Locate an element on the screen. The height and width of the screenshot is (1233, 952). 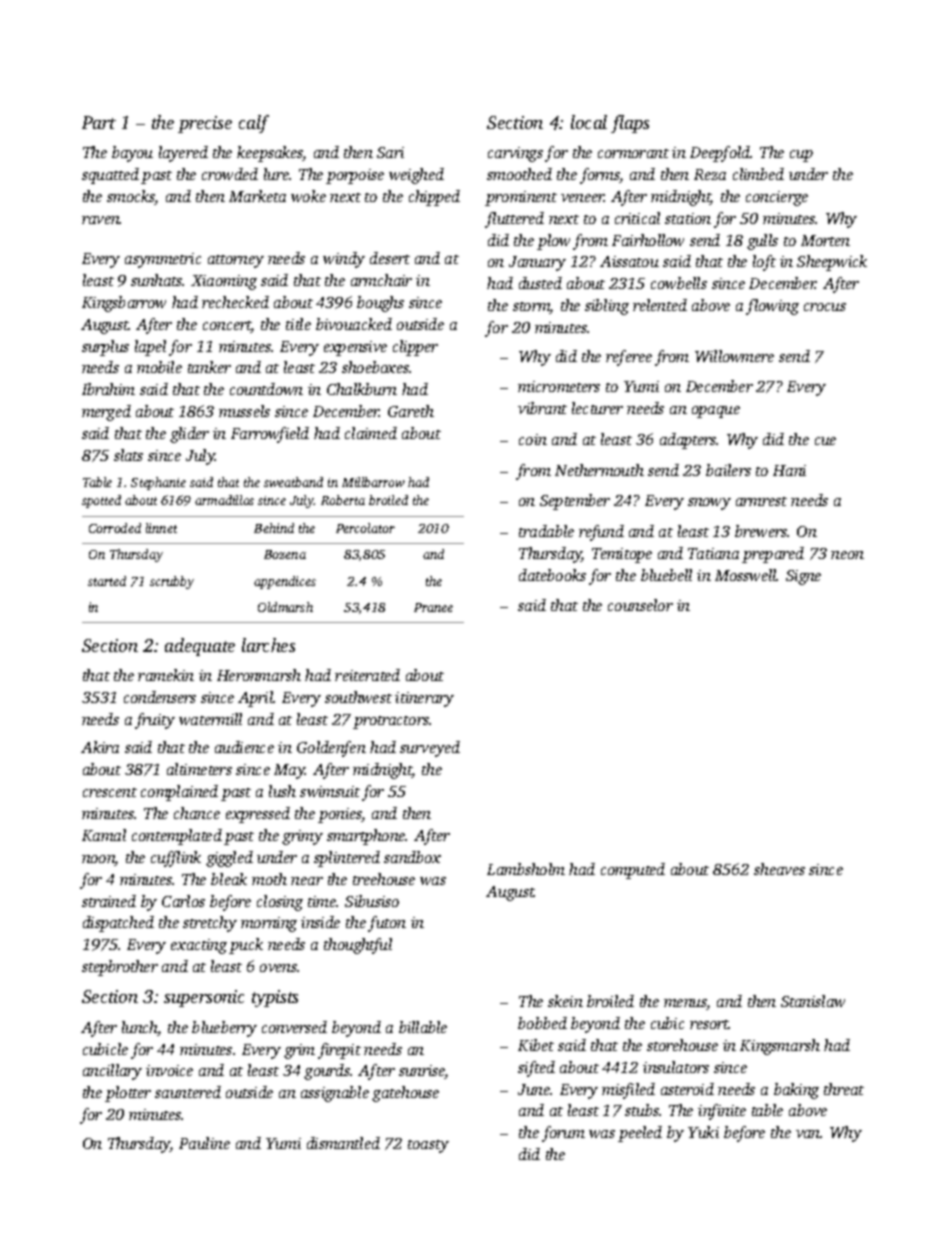
Pauline is located at coordinates (204, 1143).
